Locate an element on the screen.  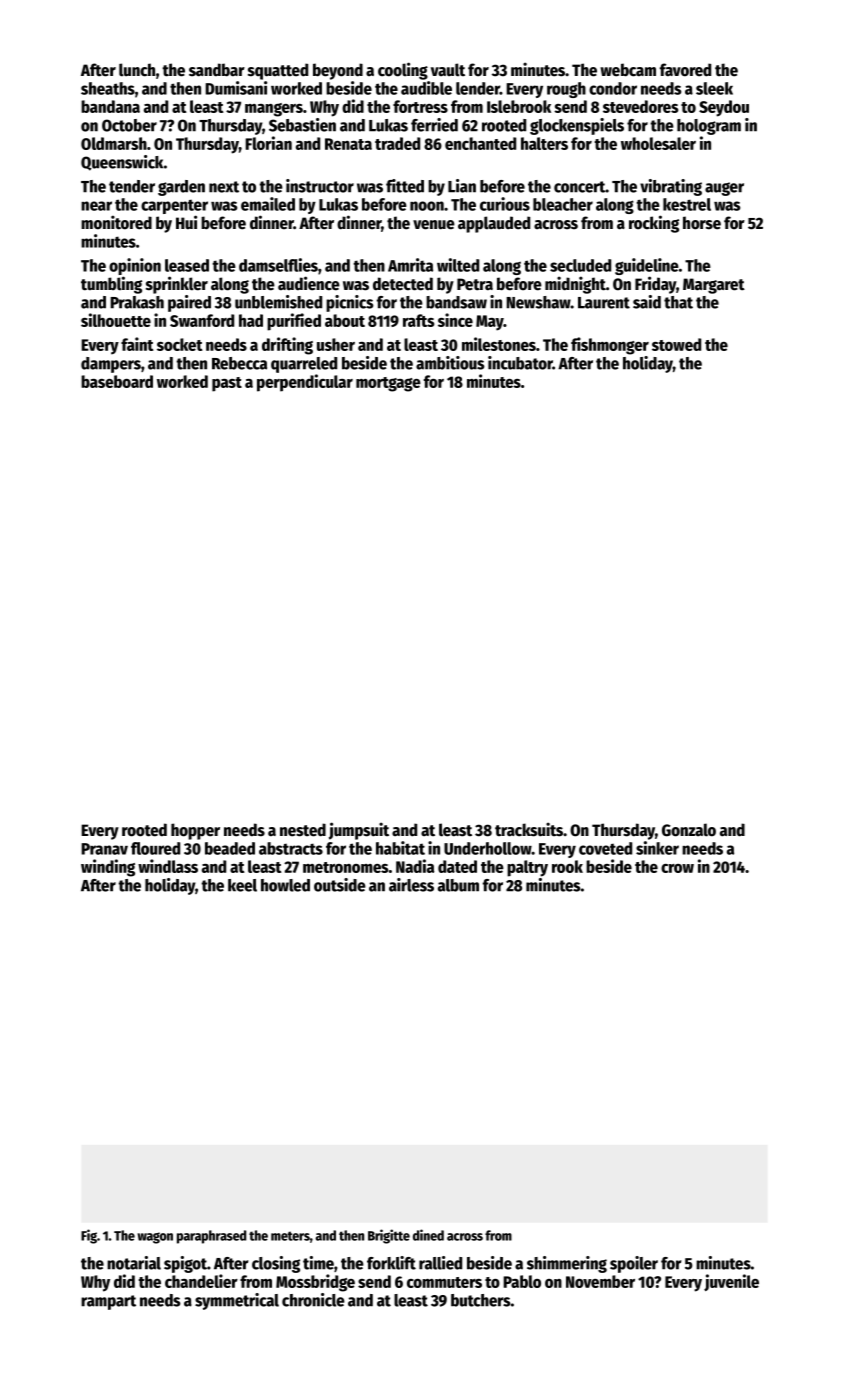
webcam is located at coordinates (628, 70).
